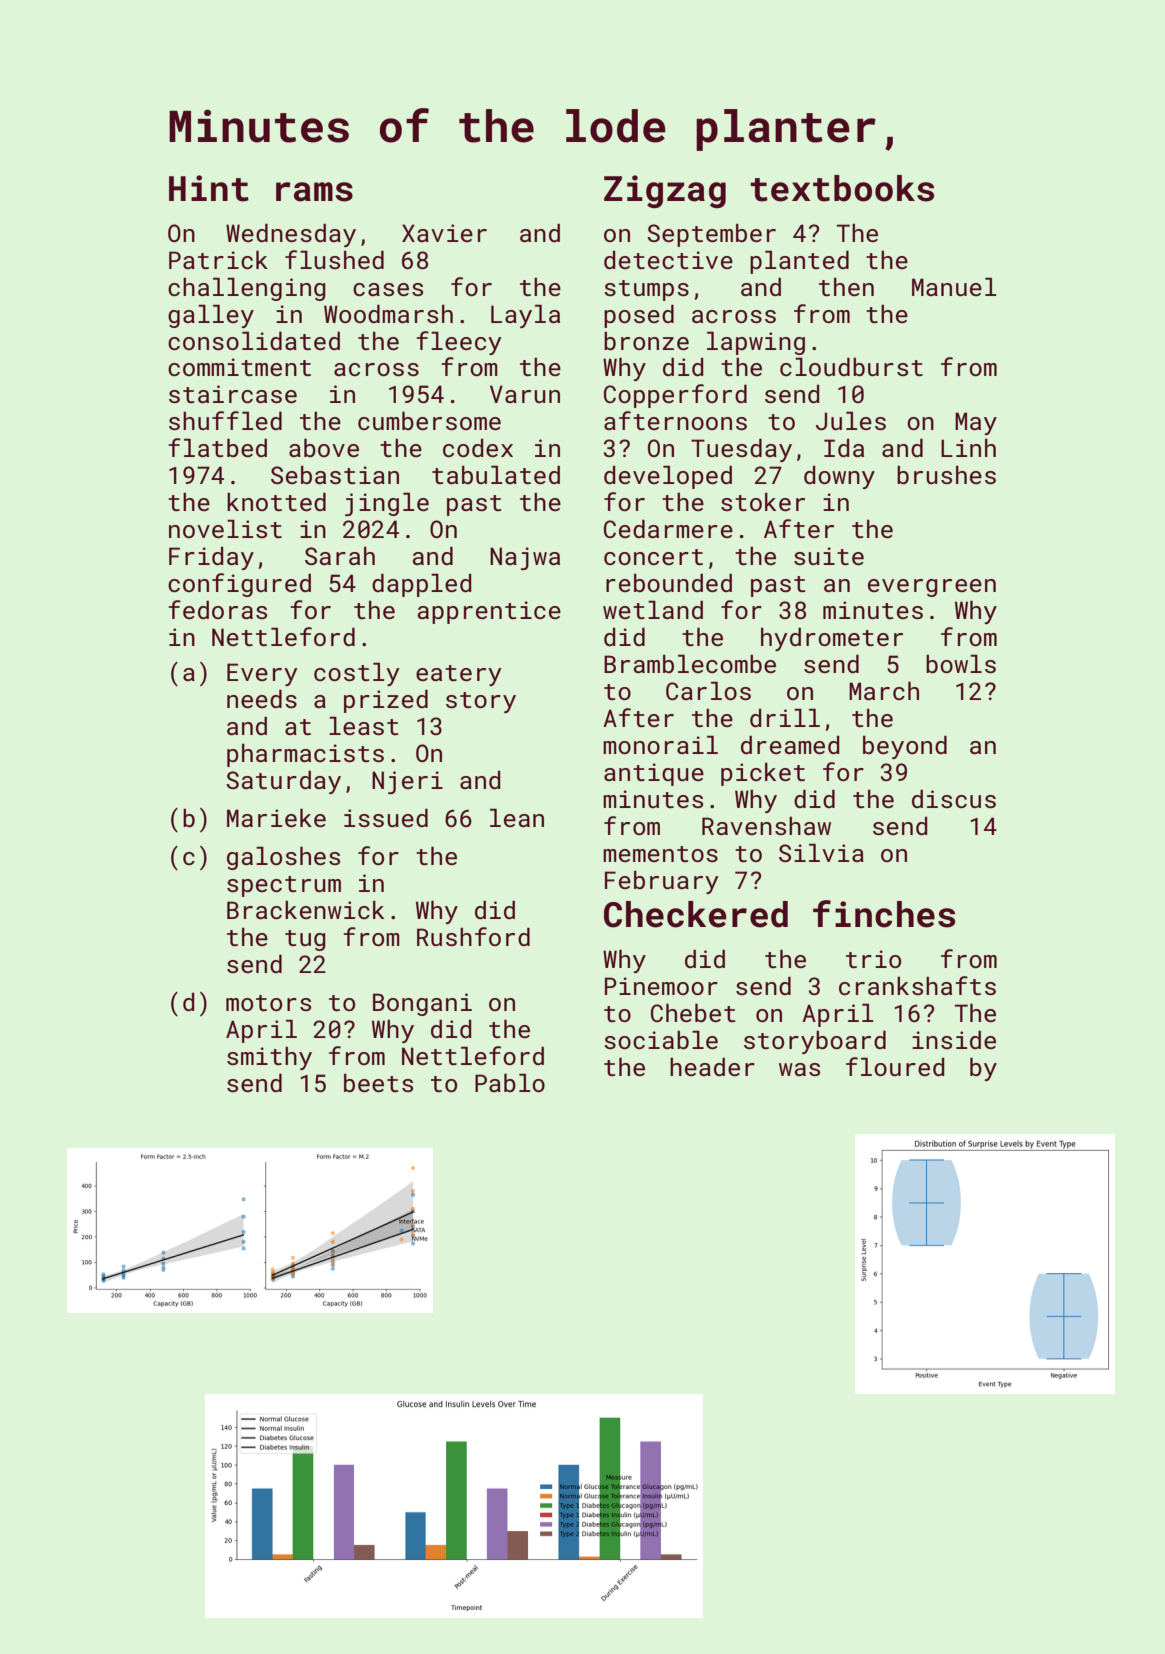 The image size is (1165, 1654). Describe the element at coordinates (334, 259) in the image. I see `flushed` at that location.
